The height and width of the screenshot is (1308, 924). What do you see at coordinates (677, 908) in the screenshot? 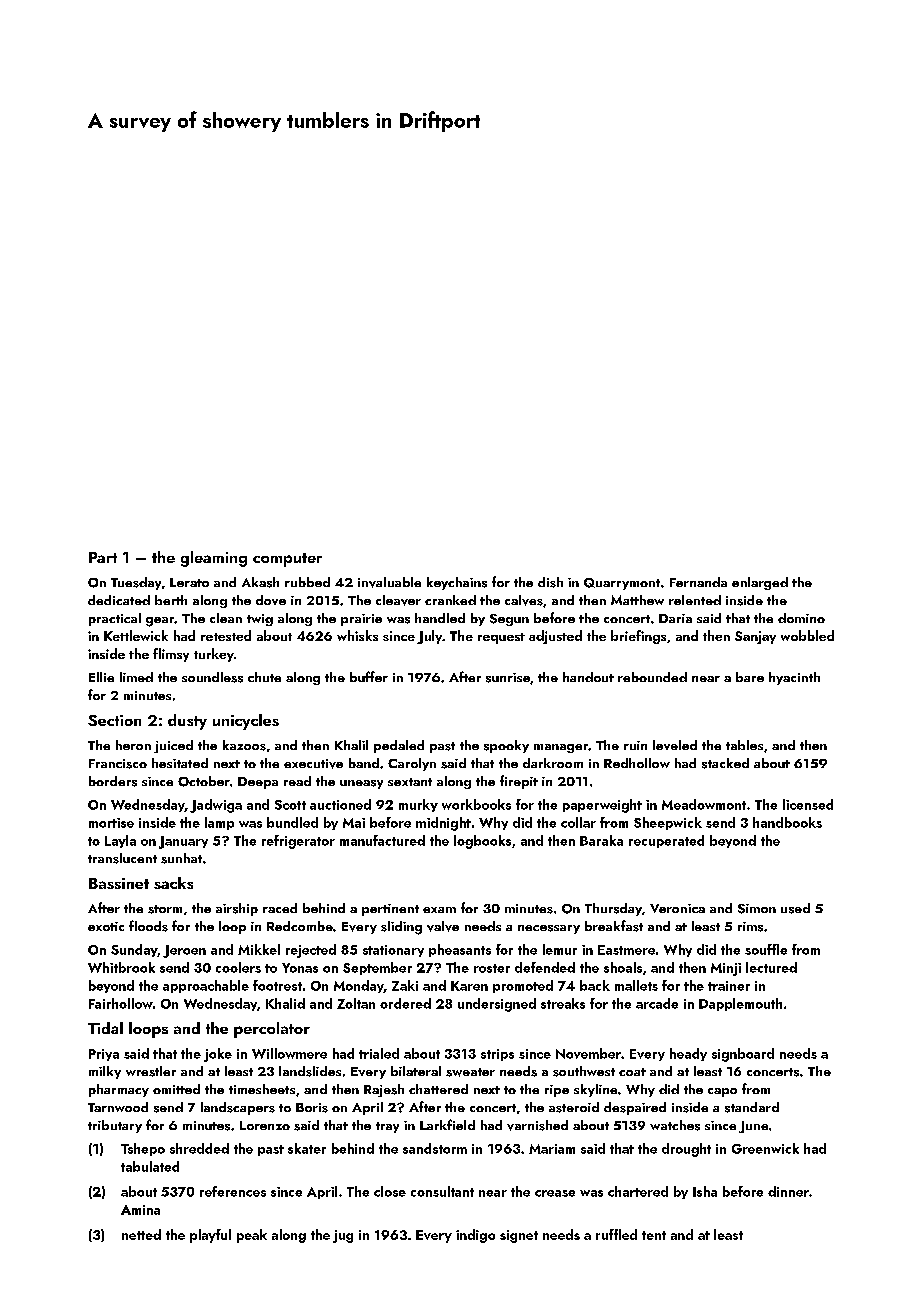
I see `Veronica` at bounding box center [677, 908].
